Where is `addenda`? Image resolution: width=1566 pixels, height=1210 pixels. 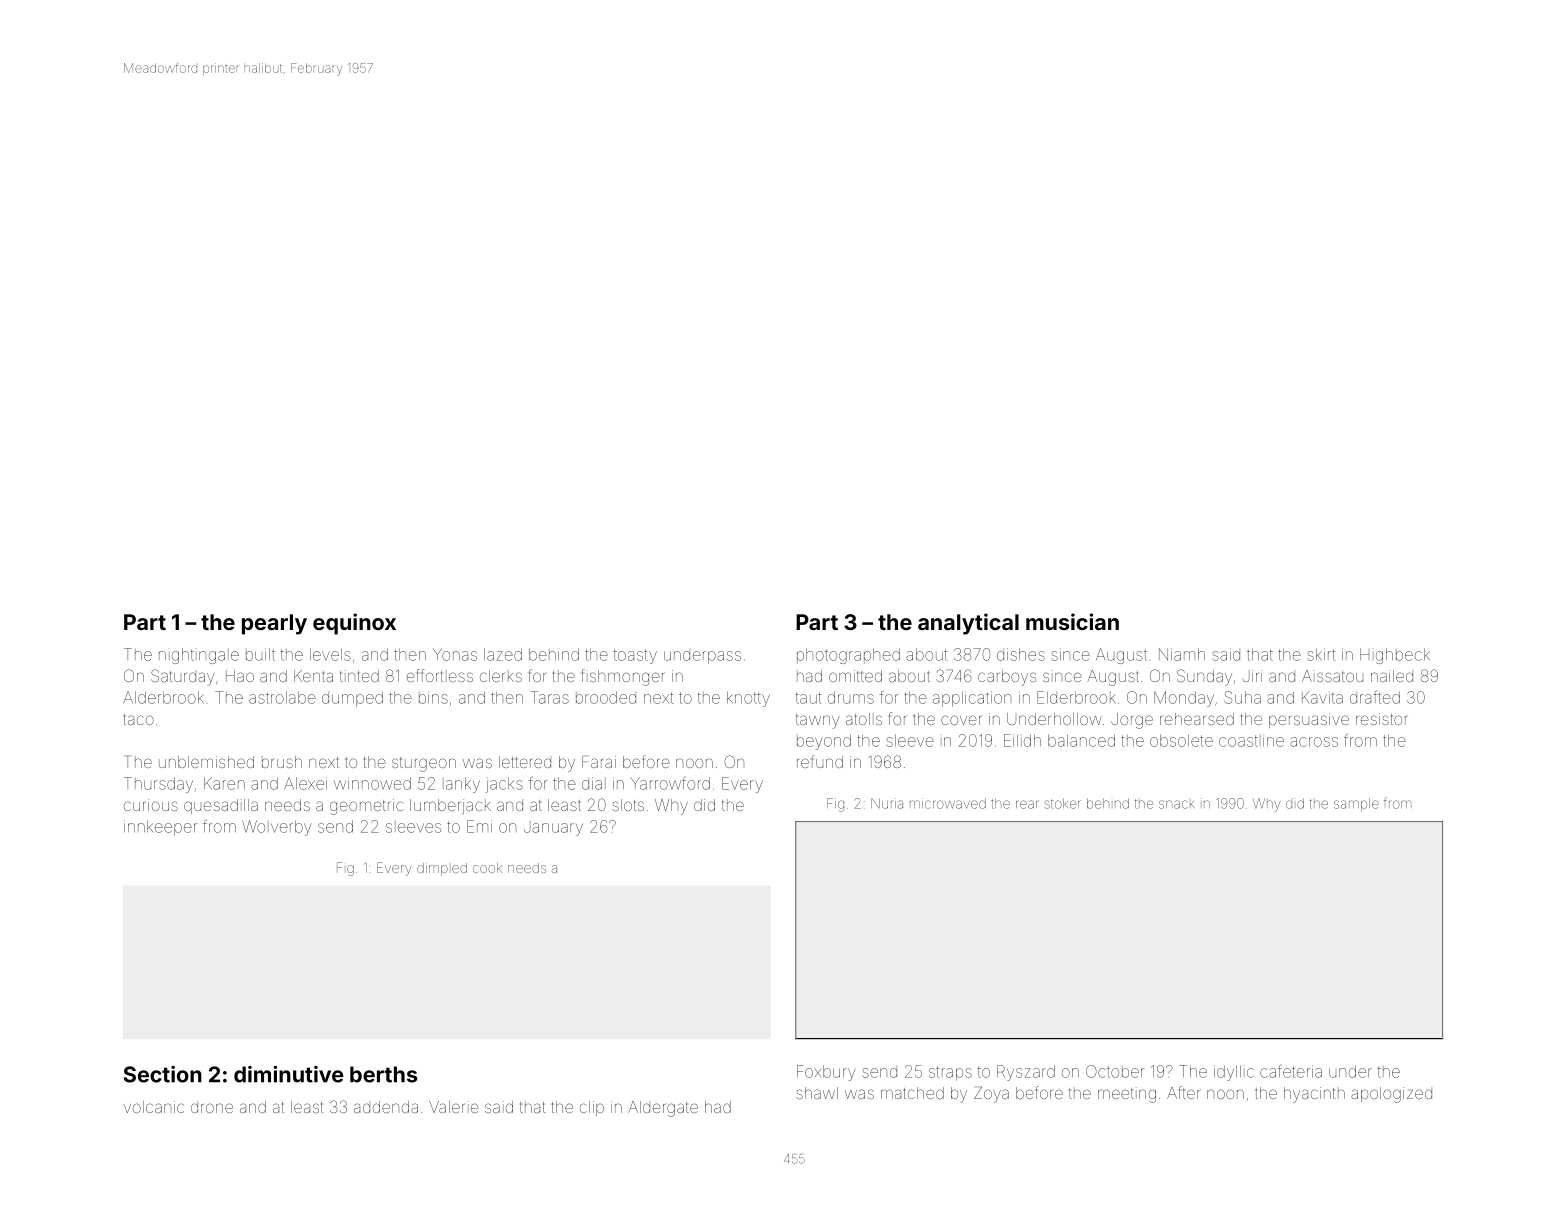
addenda is located at coordinates (386, 1107).
